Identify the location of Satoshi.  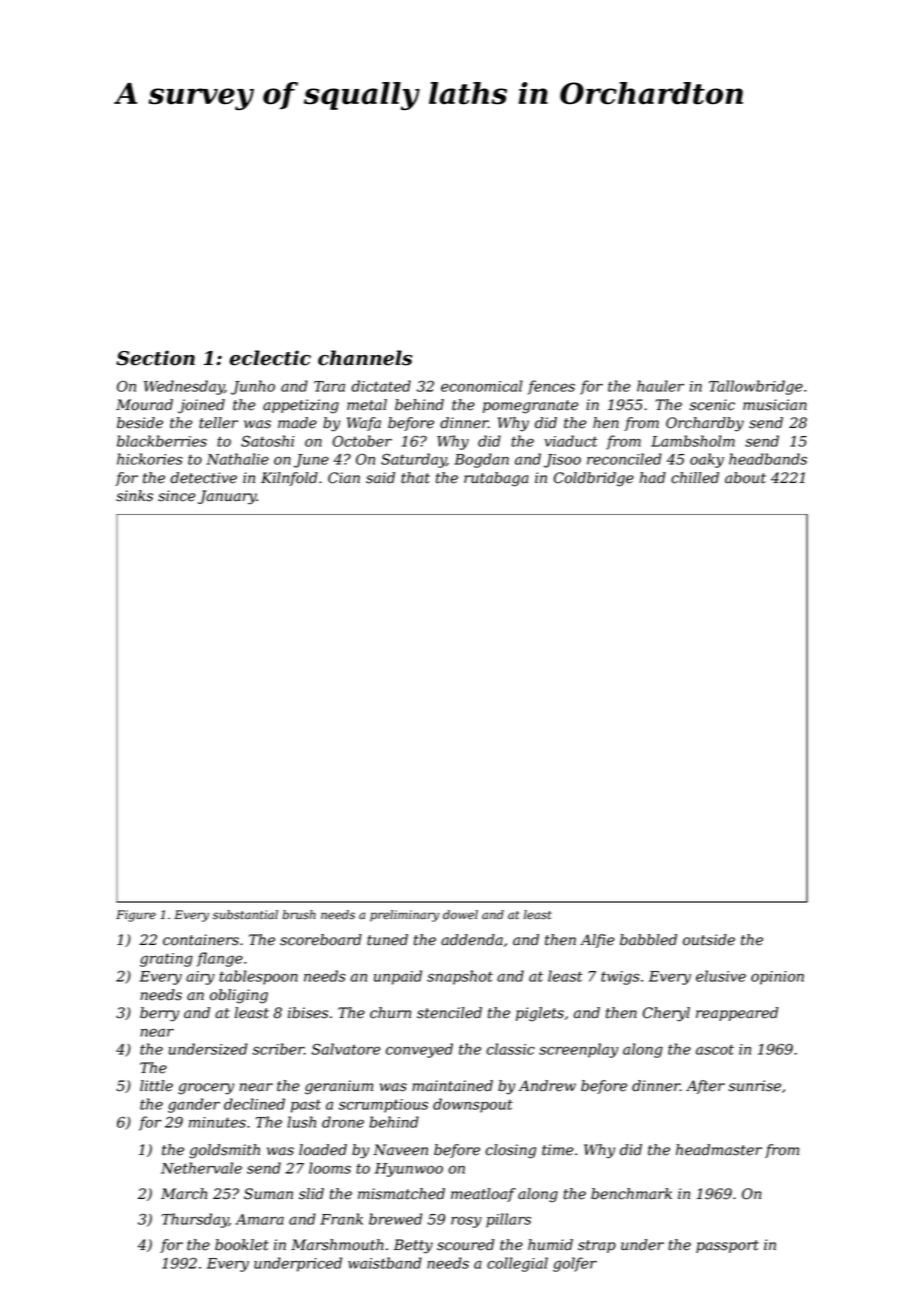
(267, 441).
